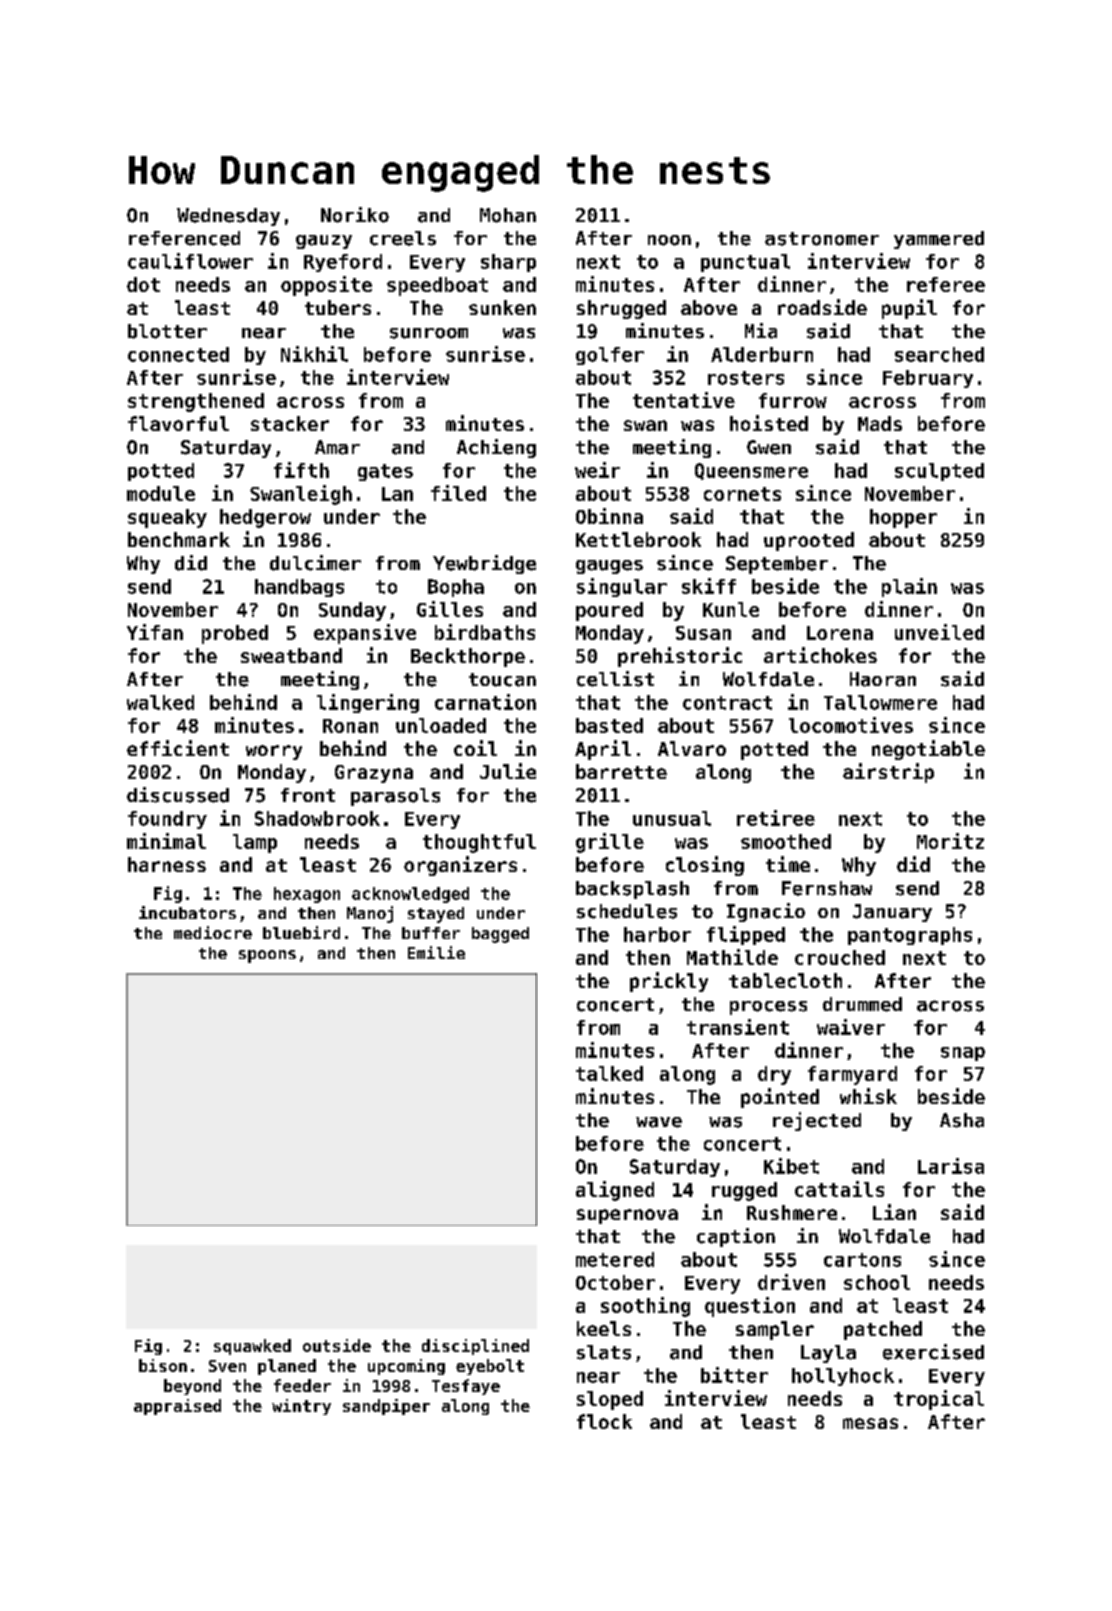 The height and width of the page is (1611, 1112). What do you see at coordinates (274, 752) in the page?
I see `worry` at bounding box center [274, 752].
